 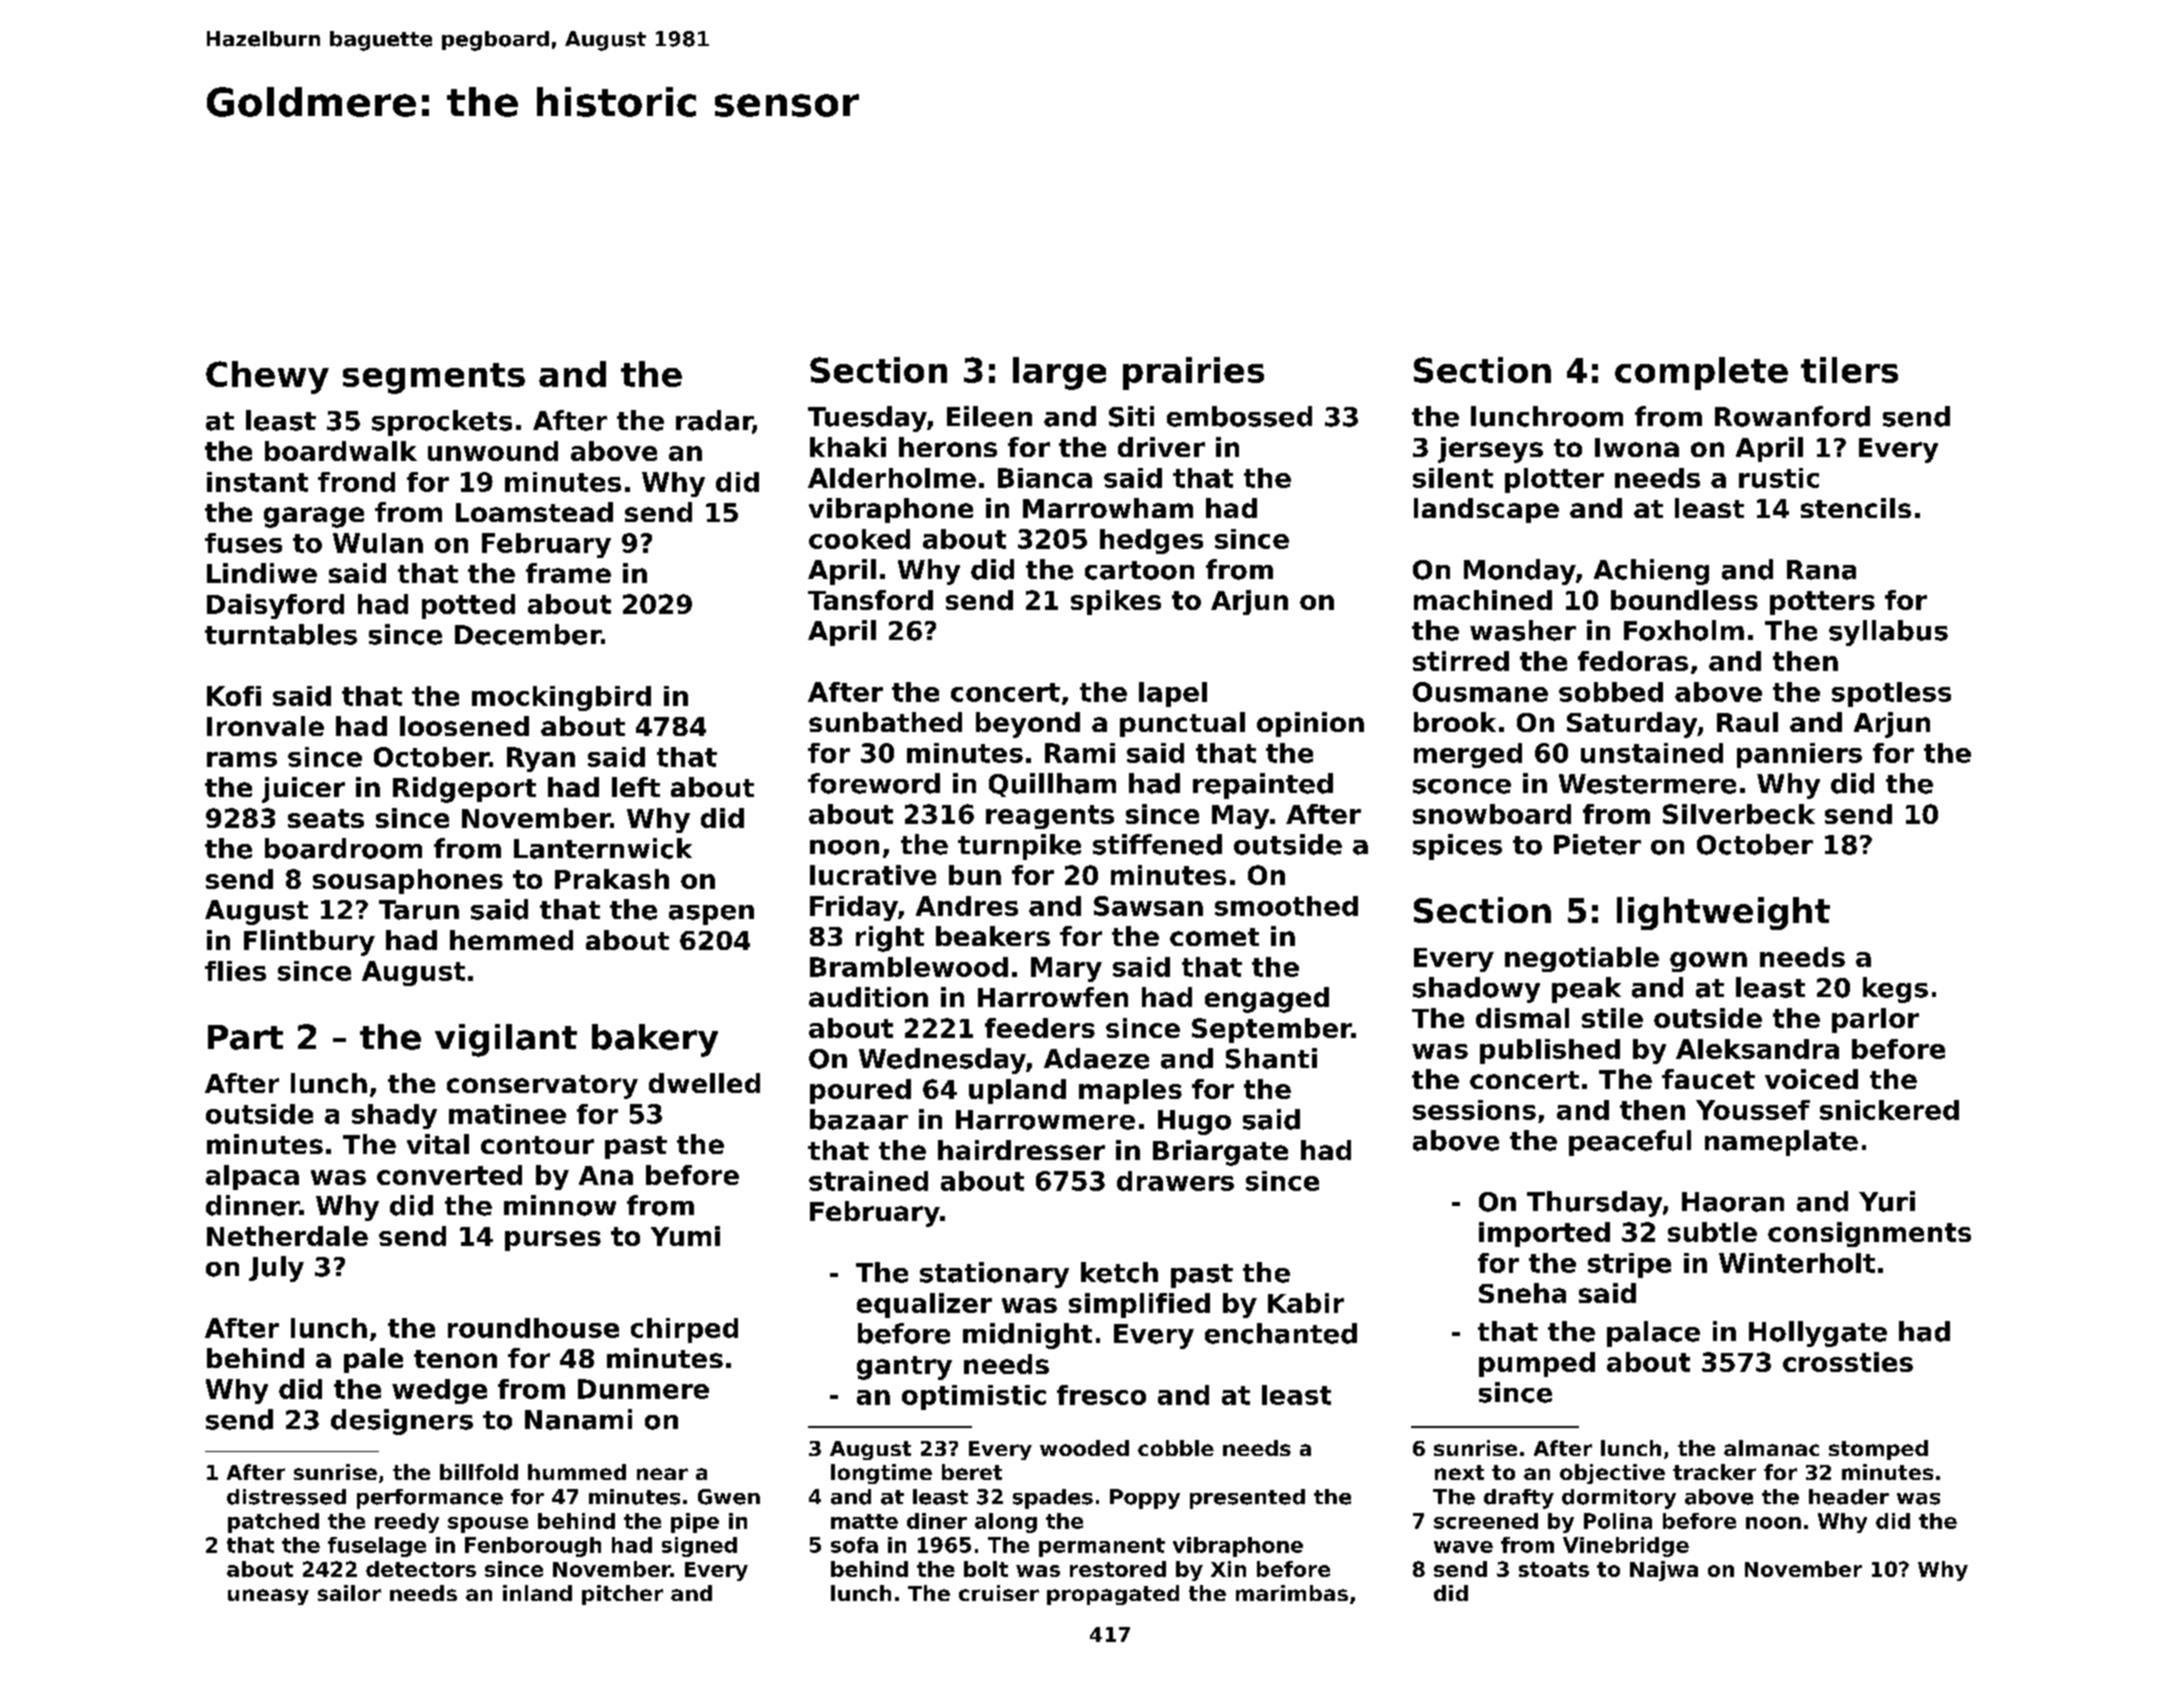 What do you see at coordinates (268, 1597) in the image?
I see `uneasy` at bounding box center [268, 1597].
